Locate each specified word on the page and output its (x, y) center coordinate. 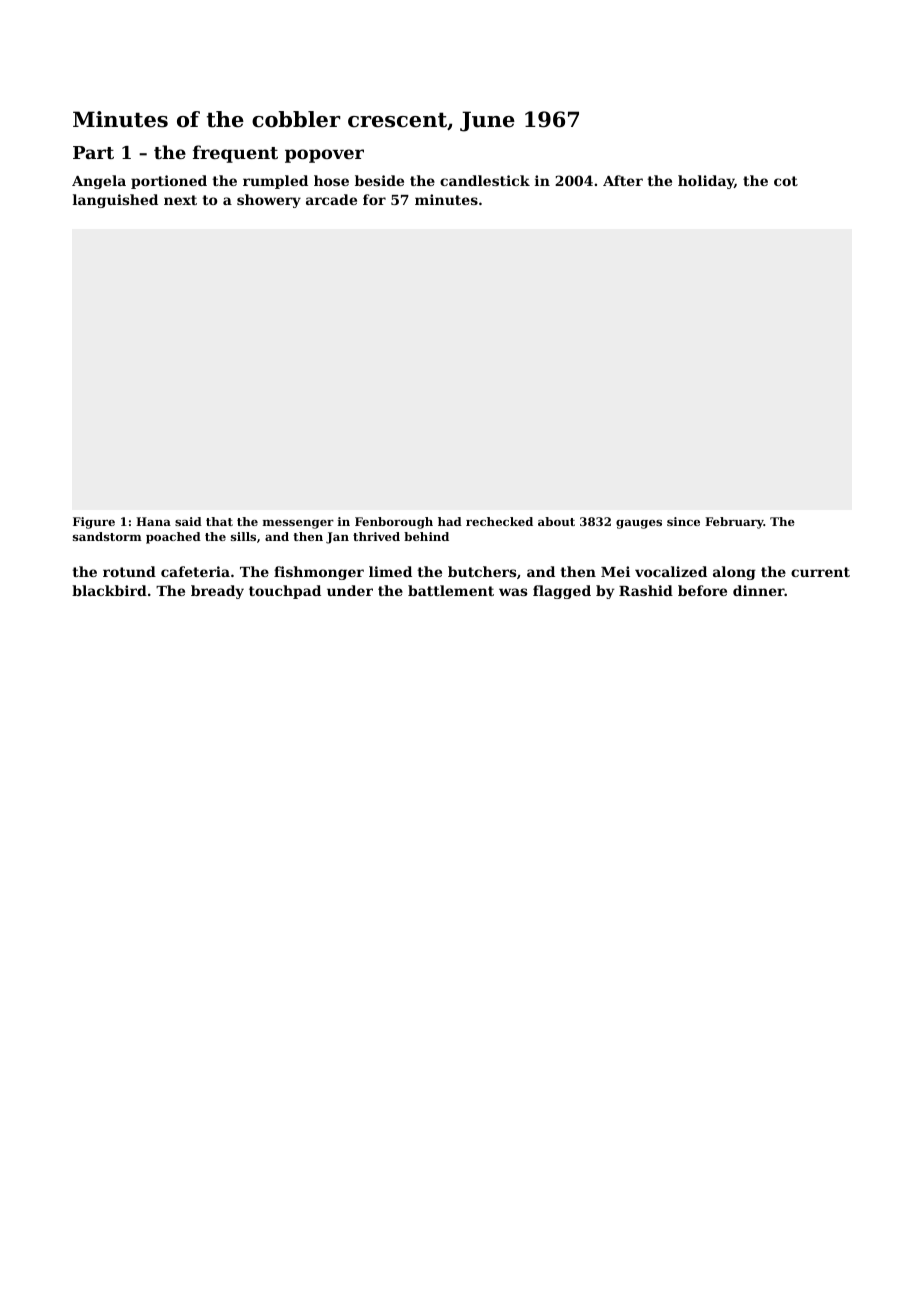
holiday (706, 182)
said (188, 521)
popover (324, 156)
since (683, 521)
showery (269, 201)
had (450, 521)
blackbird (109, 590)
